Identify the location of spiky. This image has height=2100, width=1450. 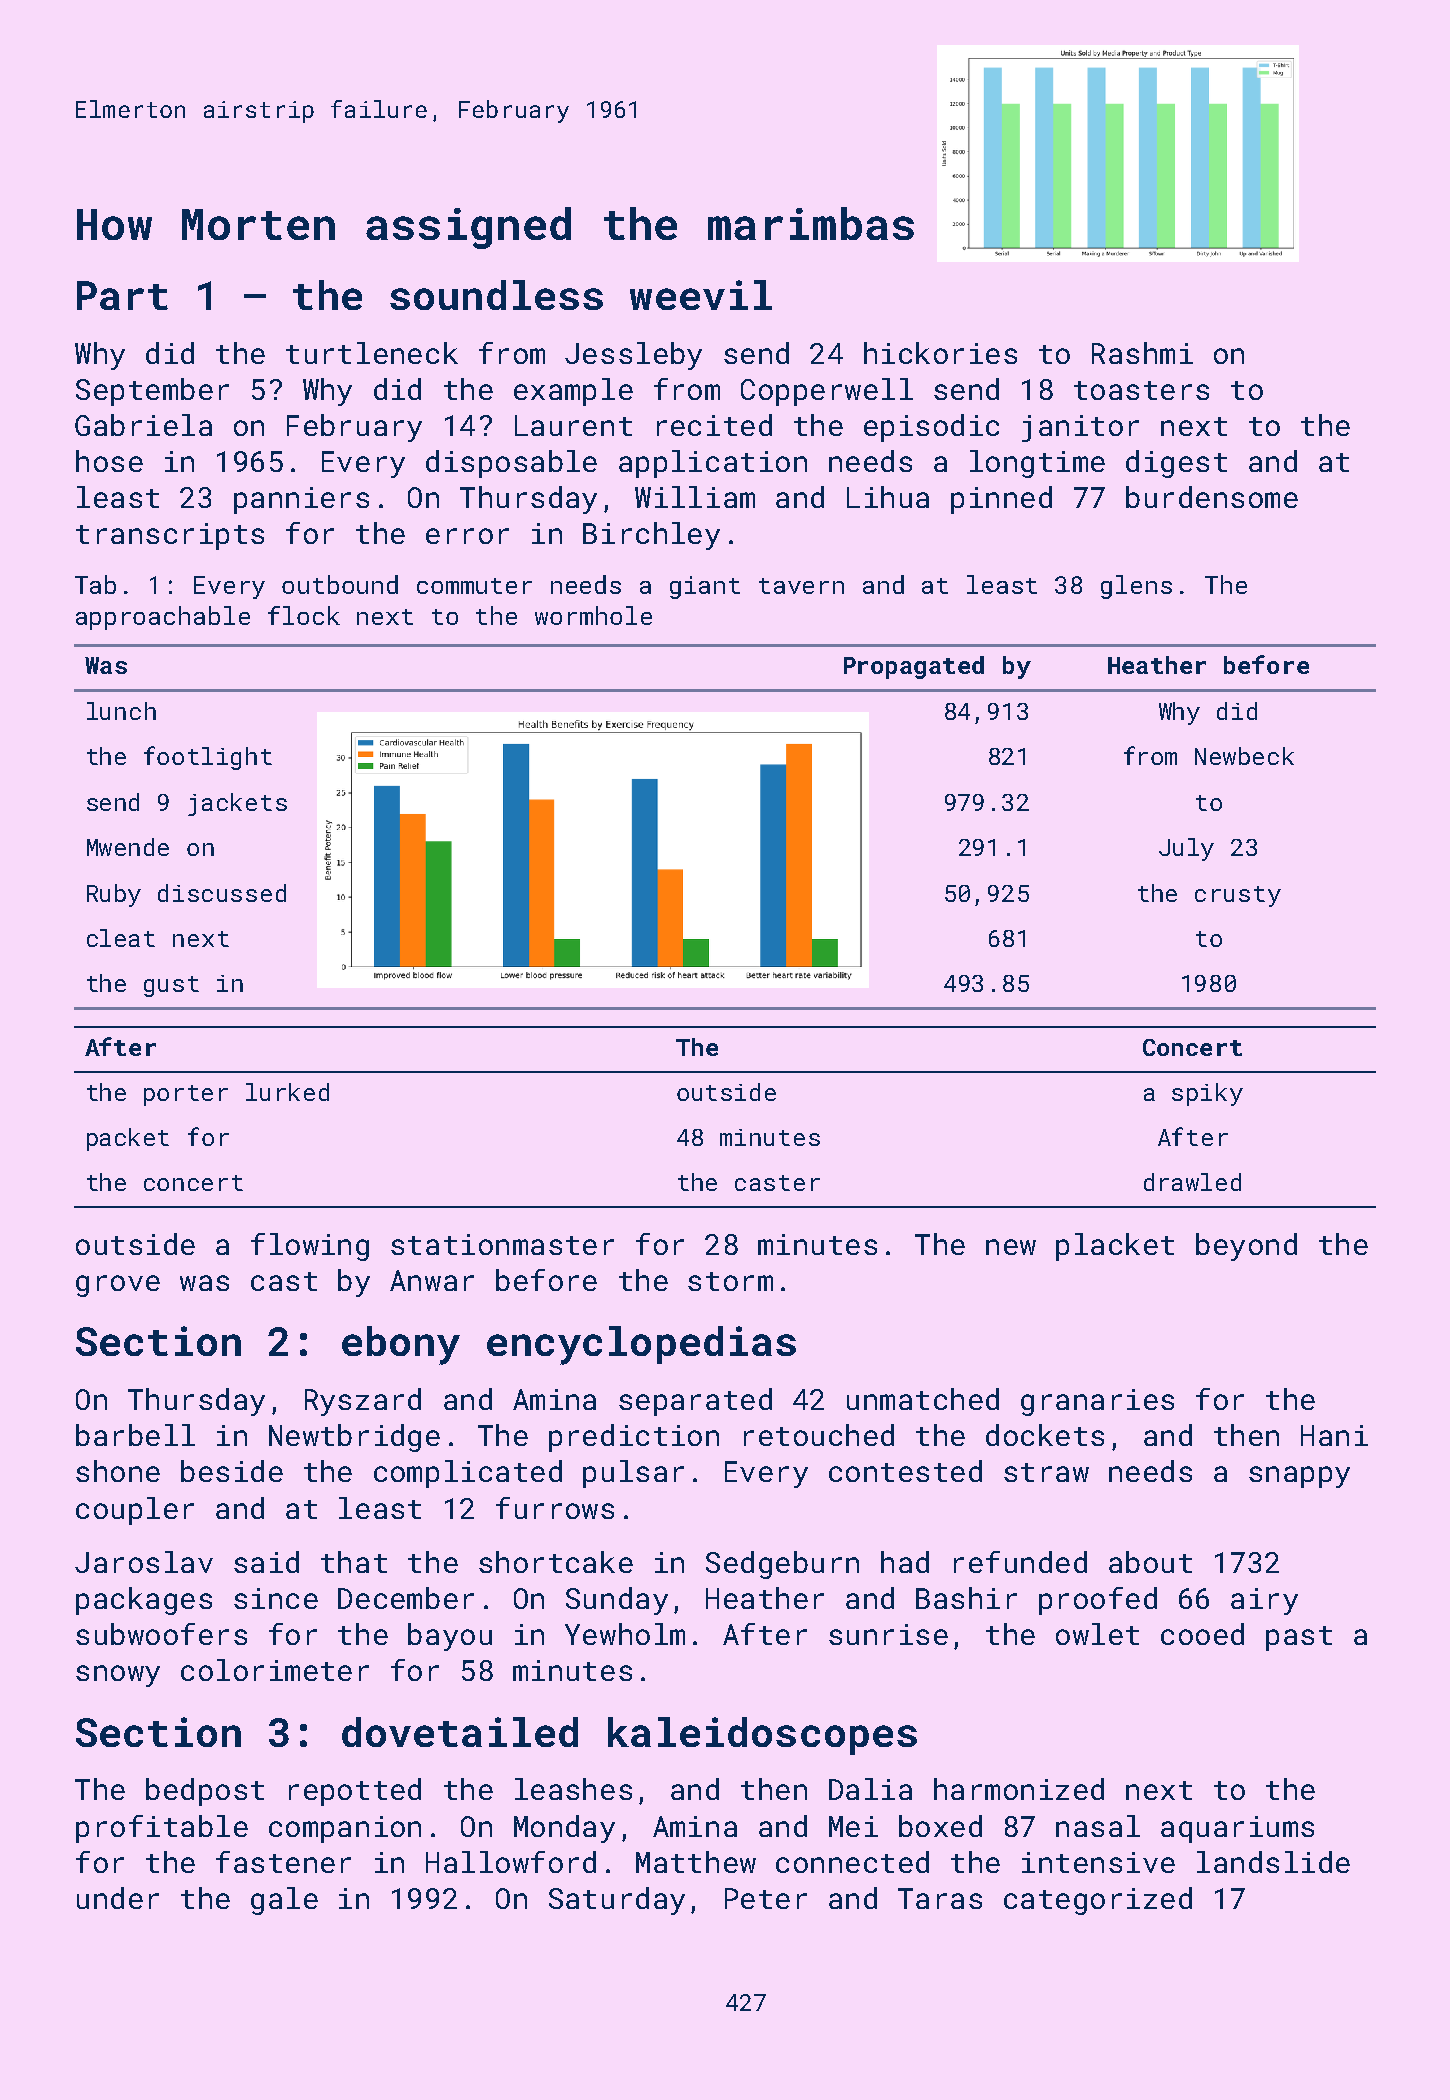
(1207, 1094).
